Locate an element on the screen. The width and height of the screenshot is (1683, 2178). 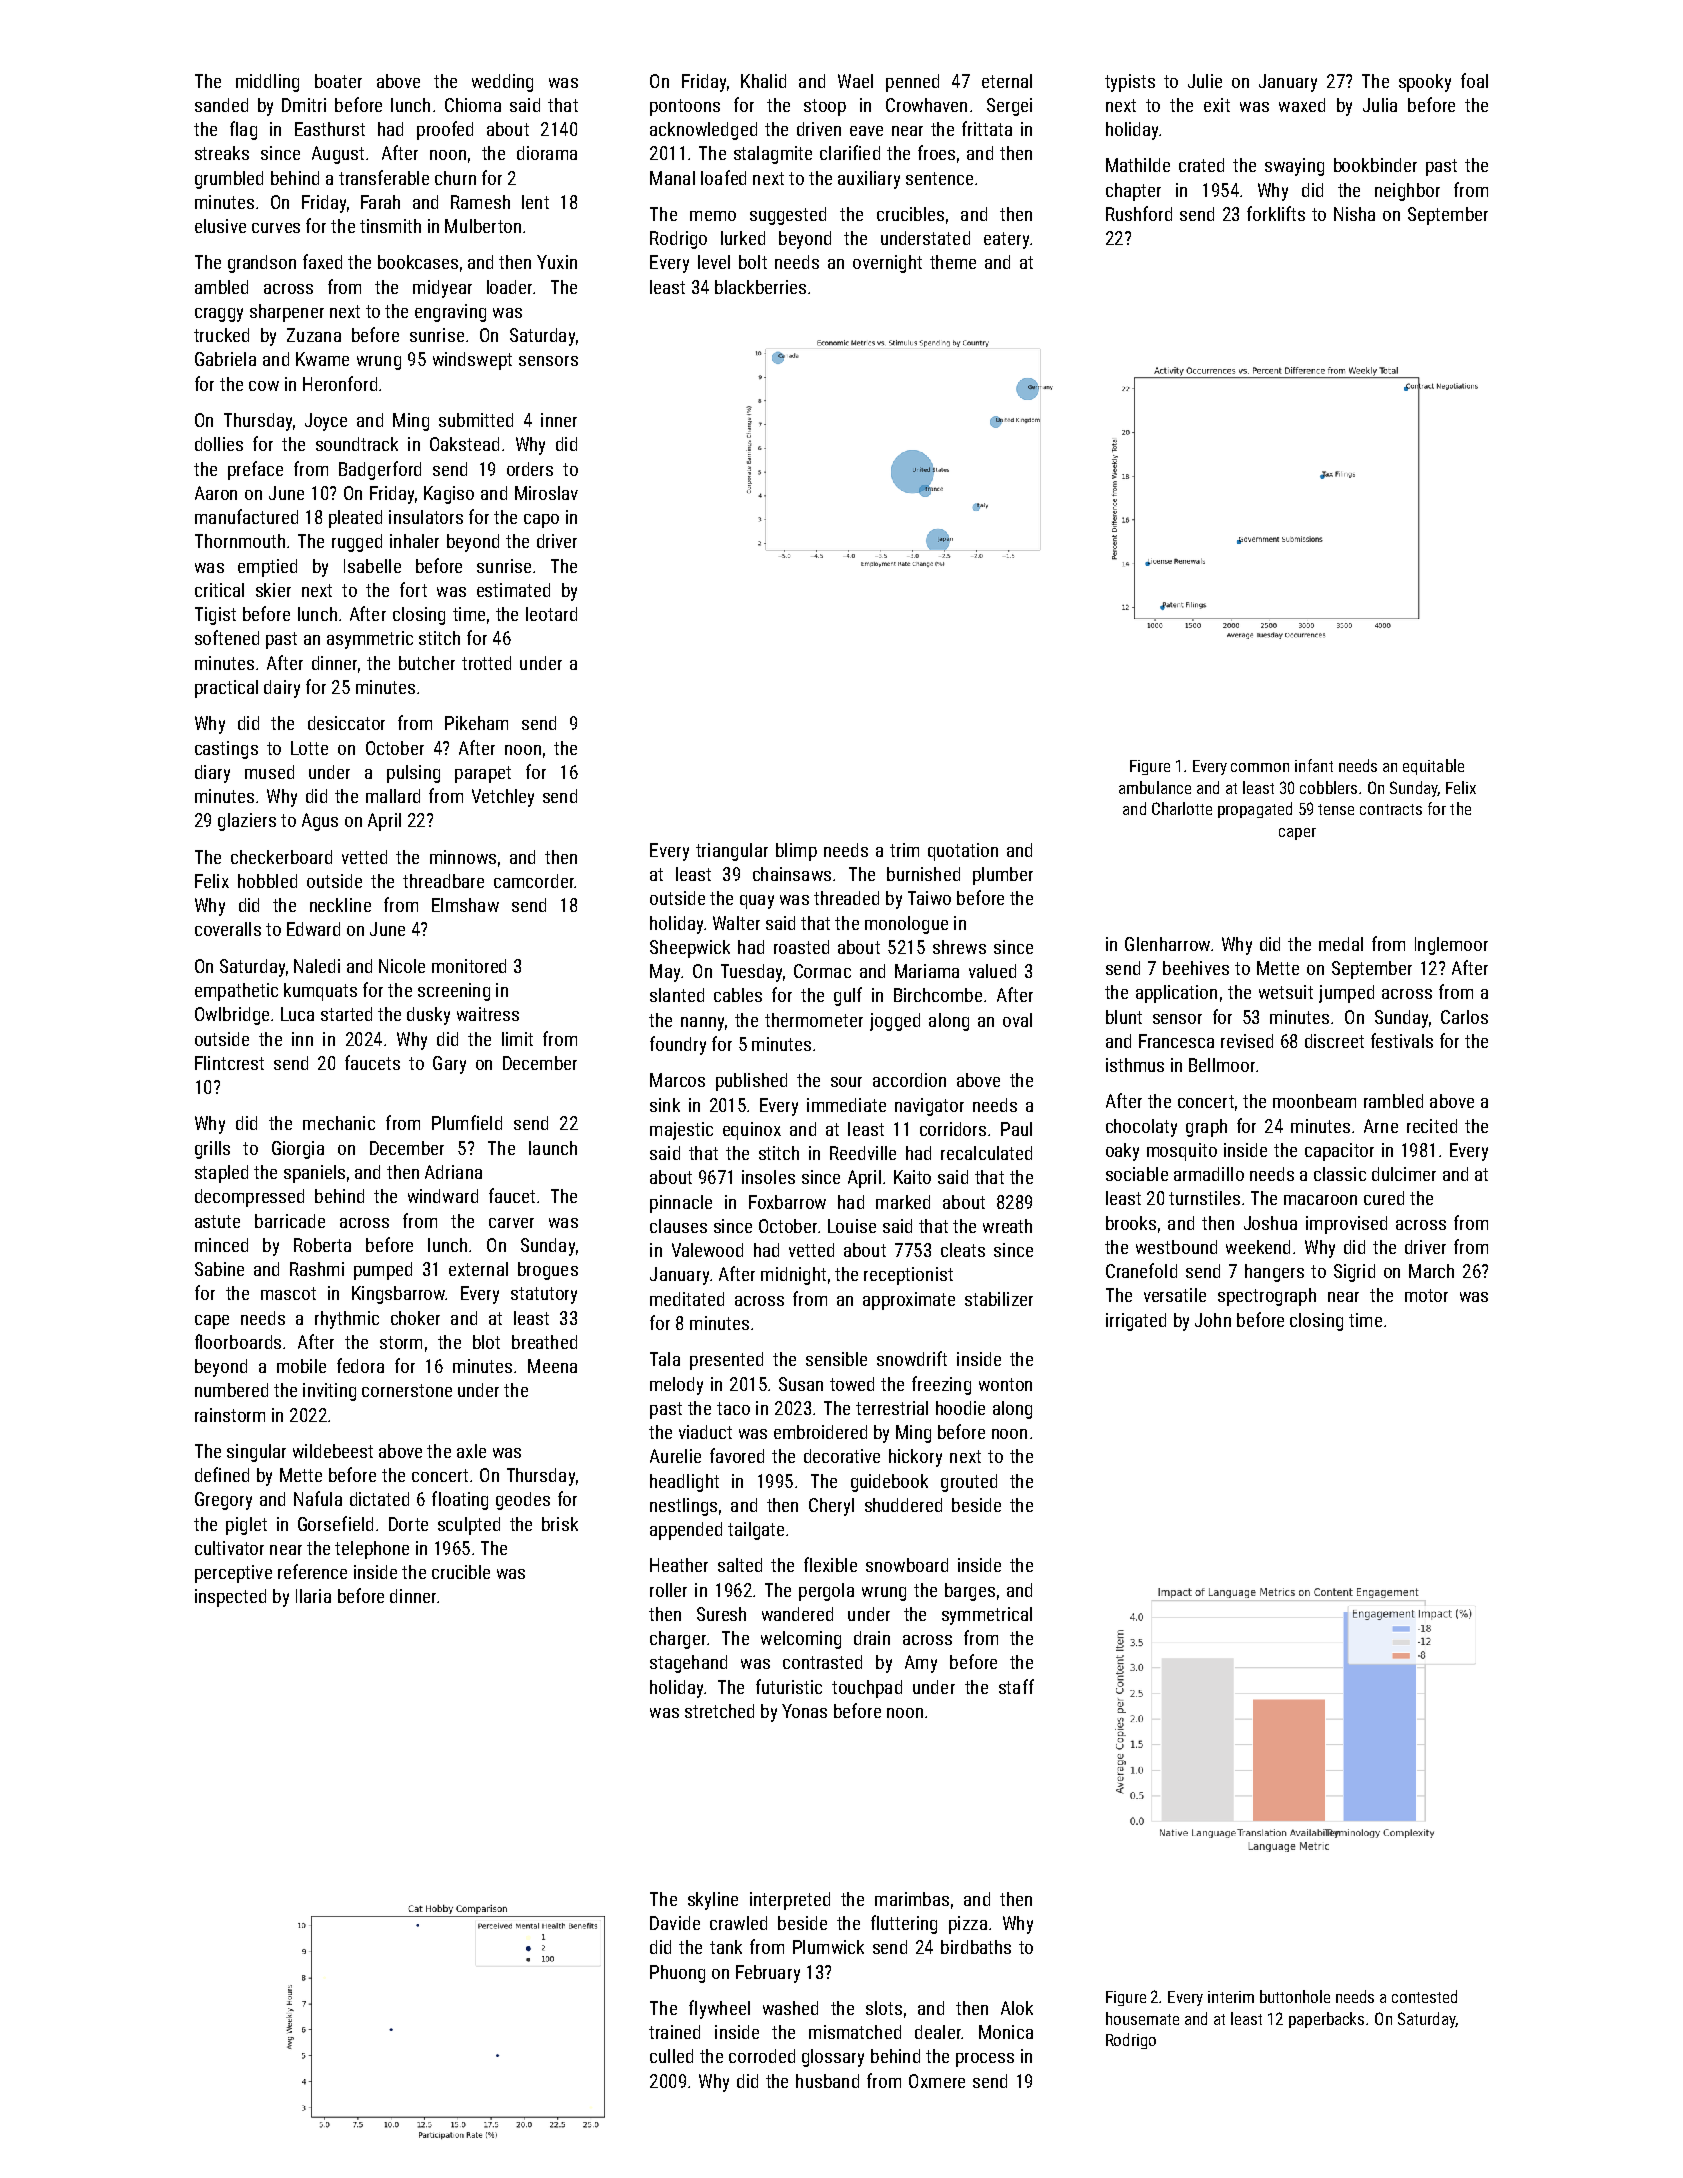
hangers is located at coordinates (1274, 1273).
